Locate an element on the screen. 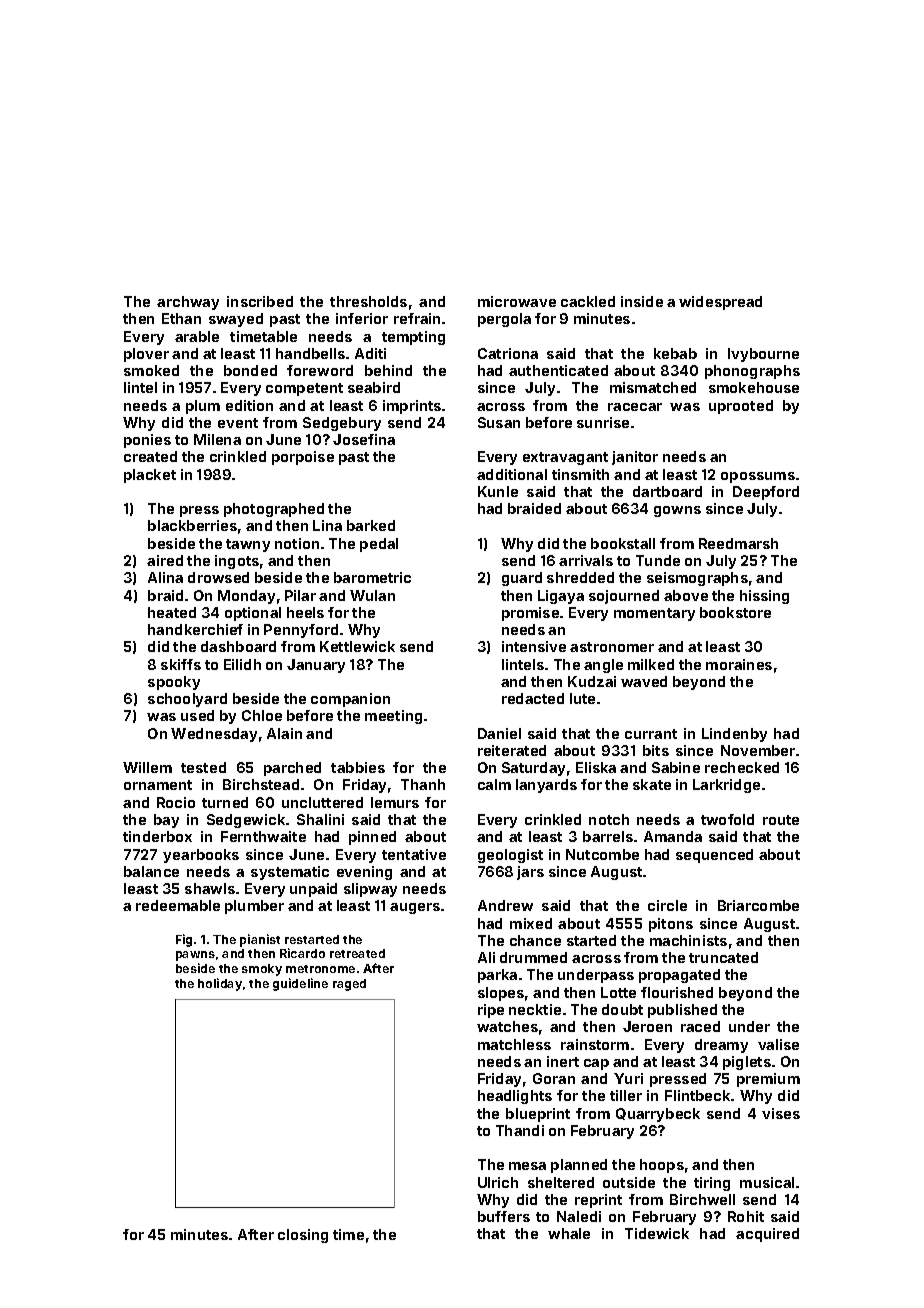  placket is located at coordinates (150, 476).
